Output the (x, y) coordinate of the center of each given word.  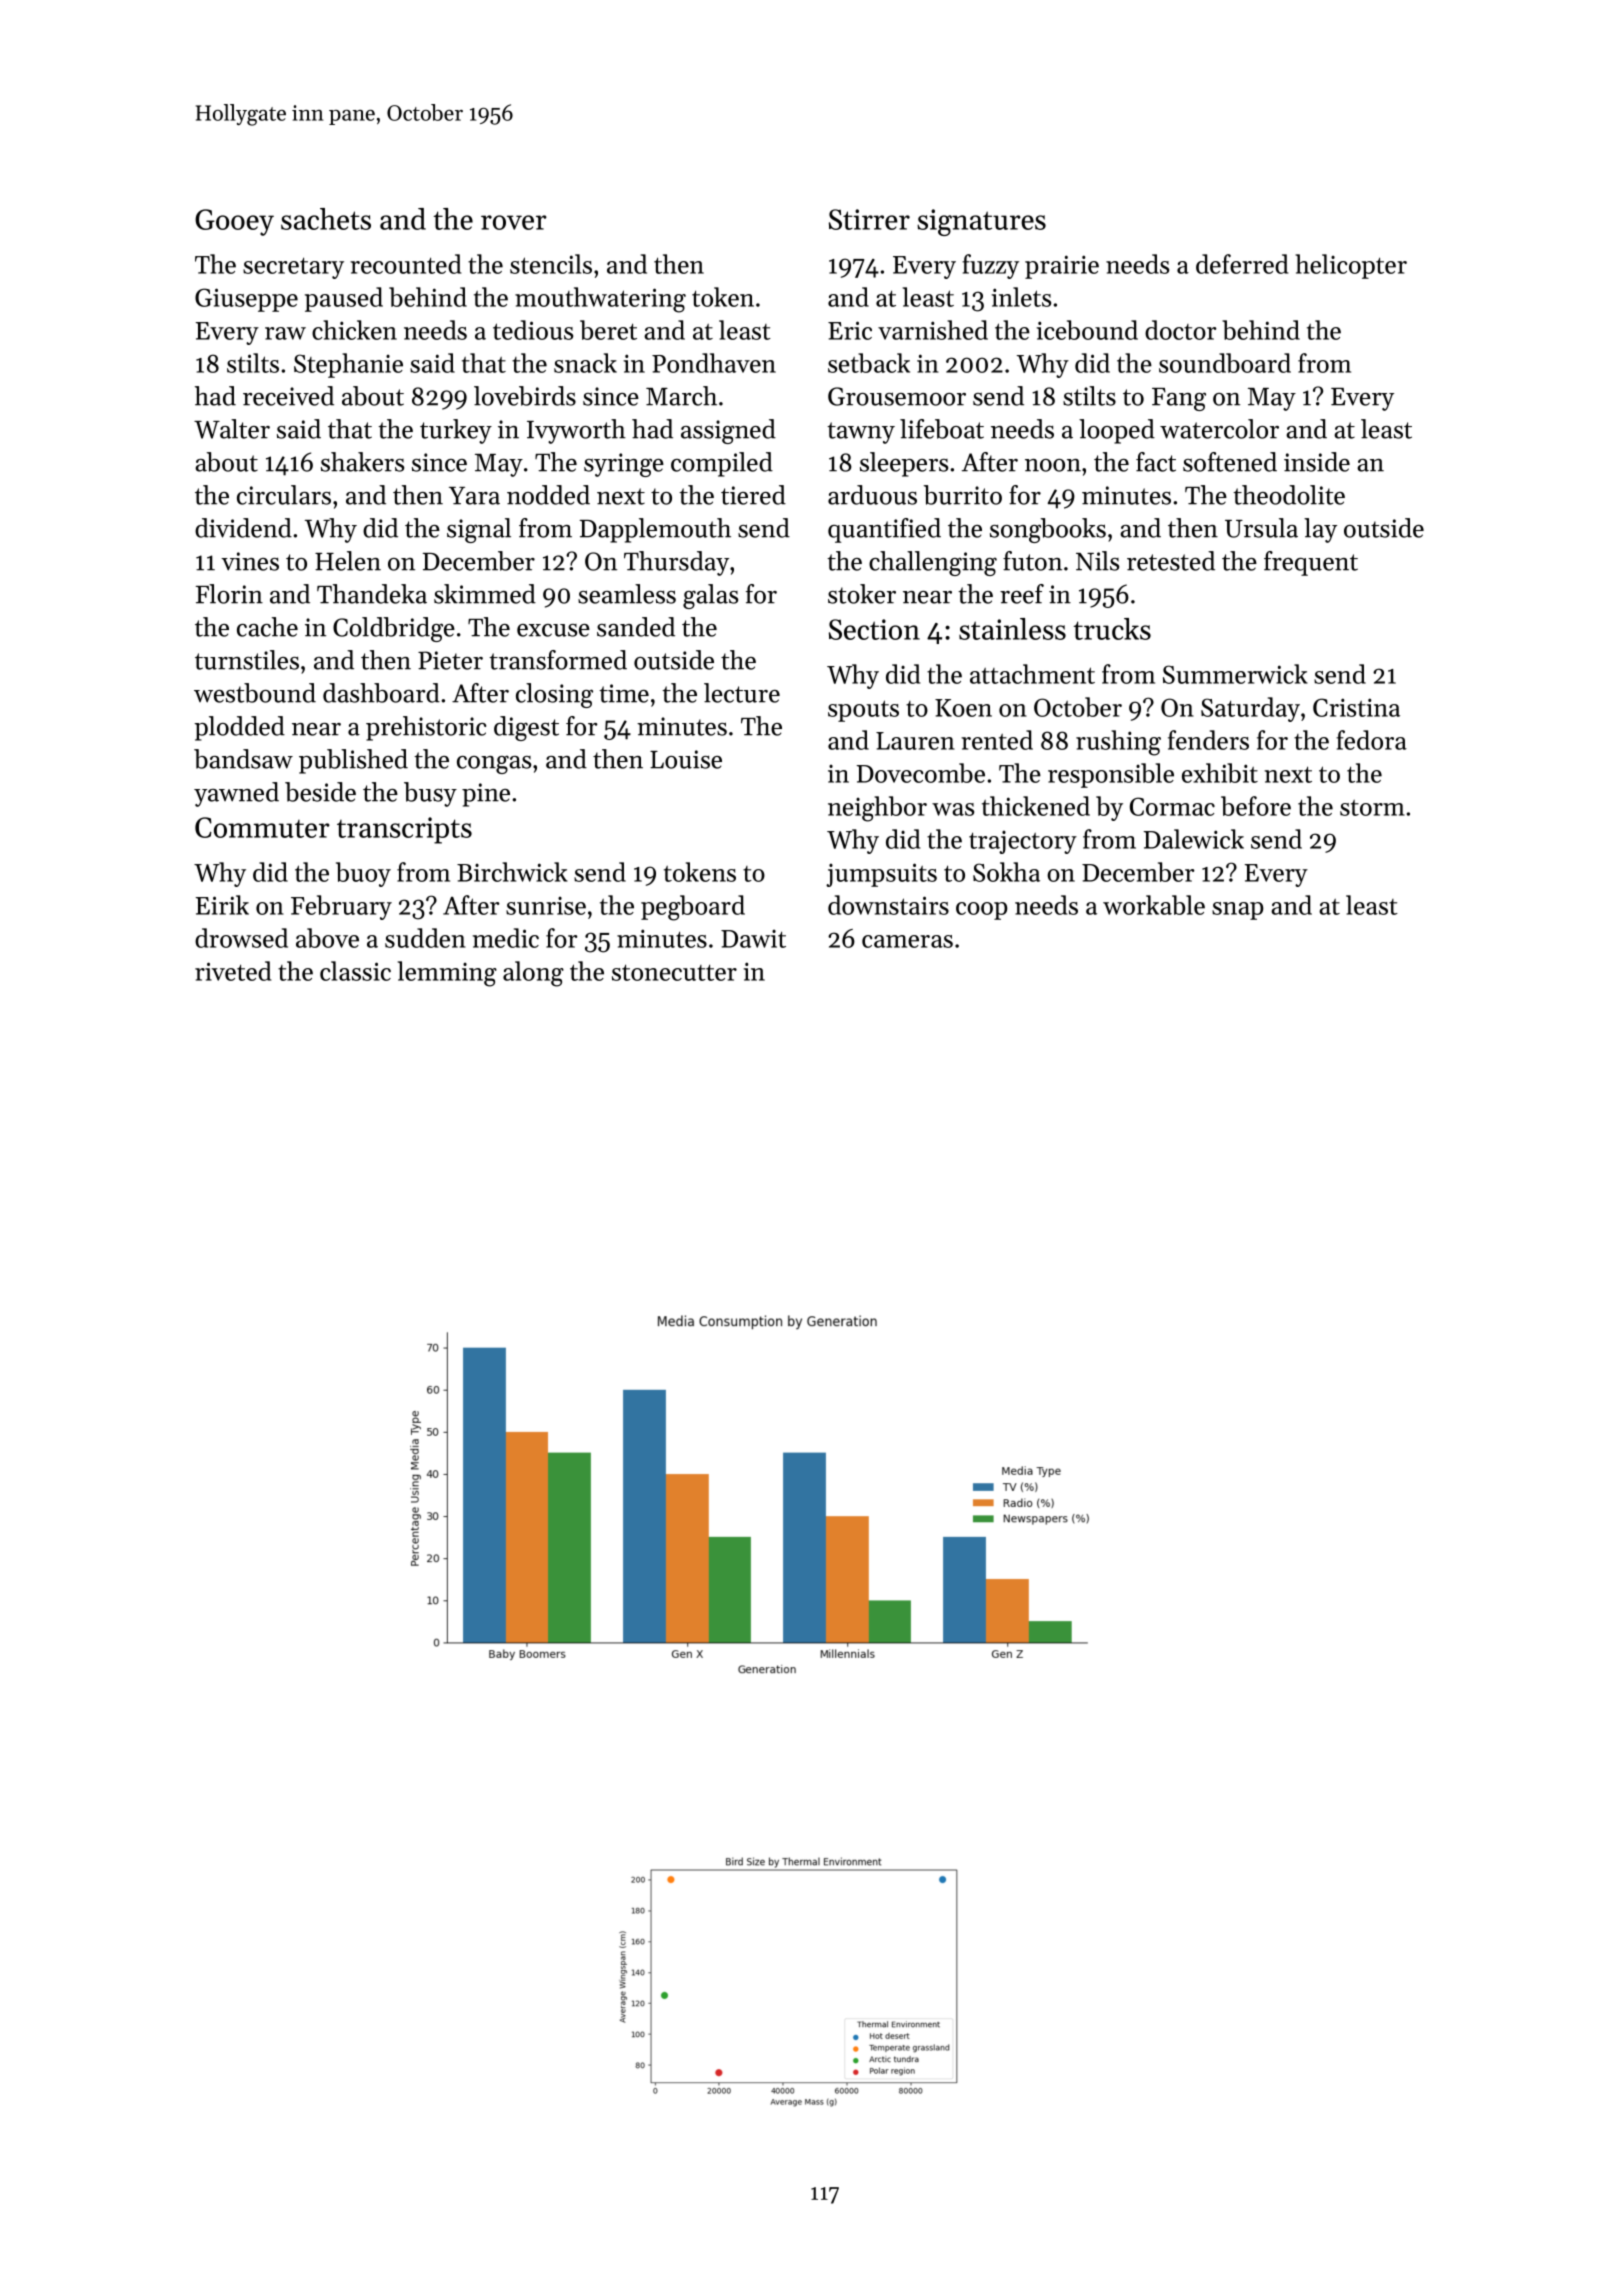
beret (608, 330)
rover (514, 222)
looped (1117, 431)
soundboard (1225, 363)
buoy (363, 874)
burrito (963, 495)
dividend (243, 528)
